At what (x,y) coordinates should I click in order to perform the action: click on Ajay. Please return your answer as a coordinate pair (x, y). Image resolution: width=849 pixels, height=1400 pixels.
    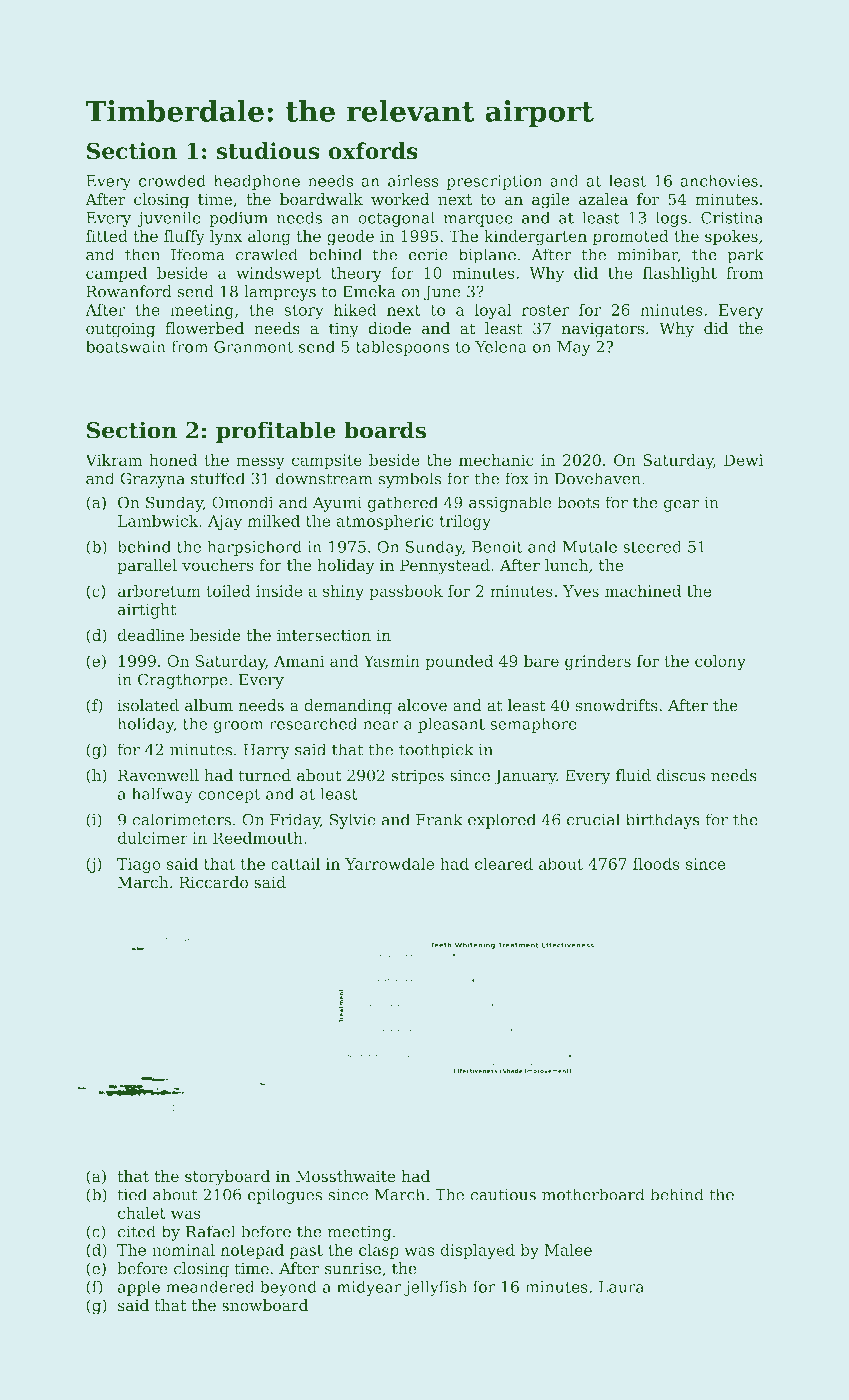
    Looking at the image, I should click on (225, 522).
